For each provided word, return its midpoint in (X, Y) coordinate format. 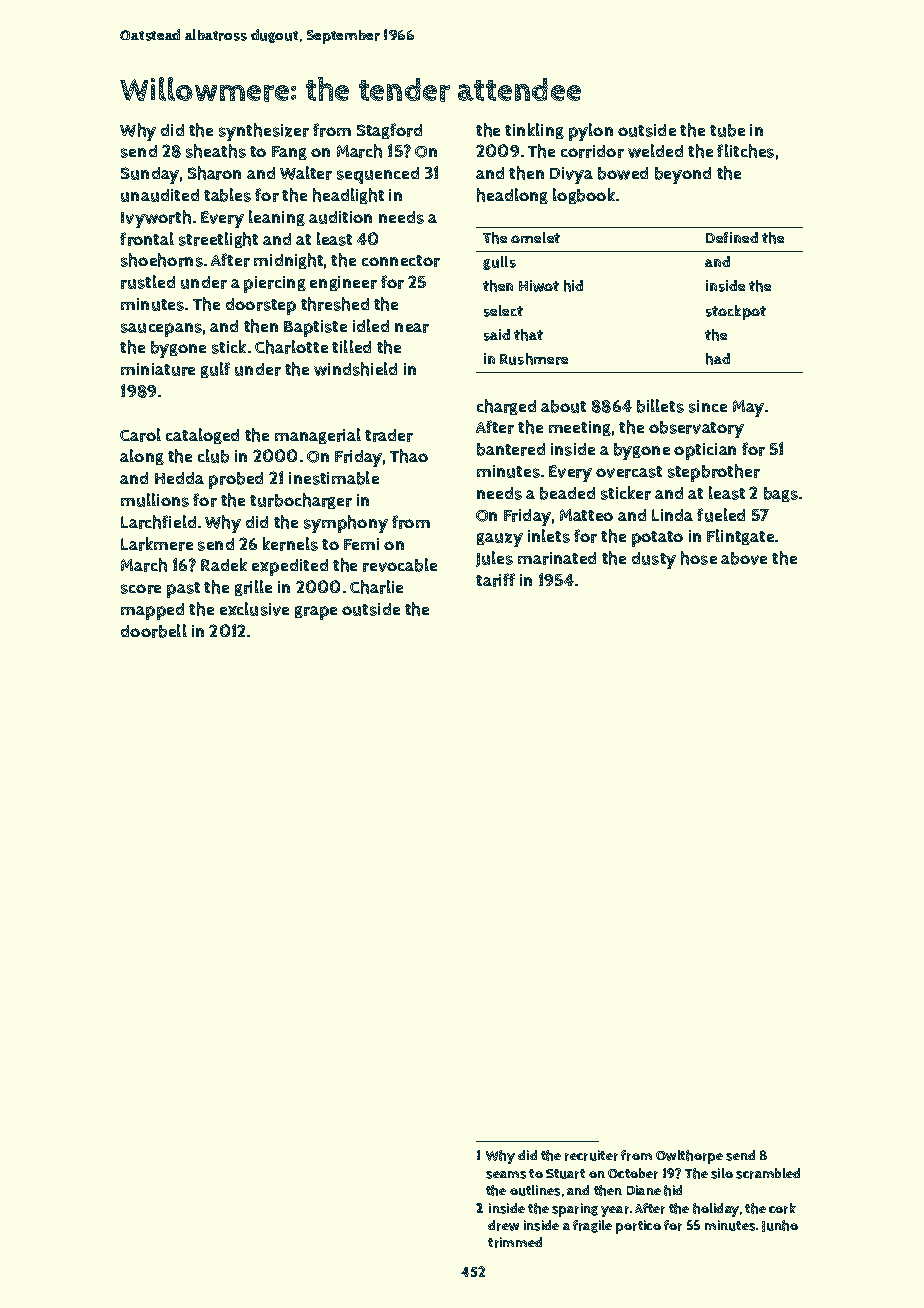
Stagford (389, 131)
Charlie (376, 587)
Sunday (150, 175)
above (744, 558)
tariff (495, 580)
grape (316, 613)
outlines (535, 1190)
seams (506, 1175)
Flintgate (740, 537)
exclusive (254, 609)
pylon (591, 132)
